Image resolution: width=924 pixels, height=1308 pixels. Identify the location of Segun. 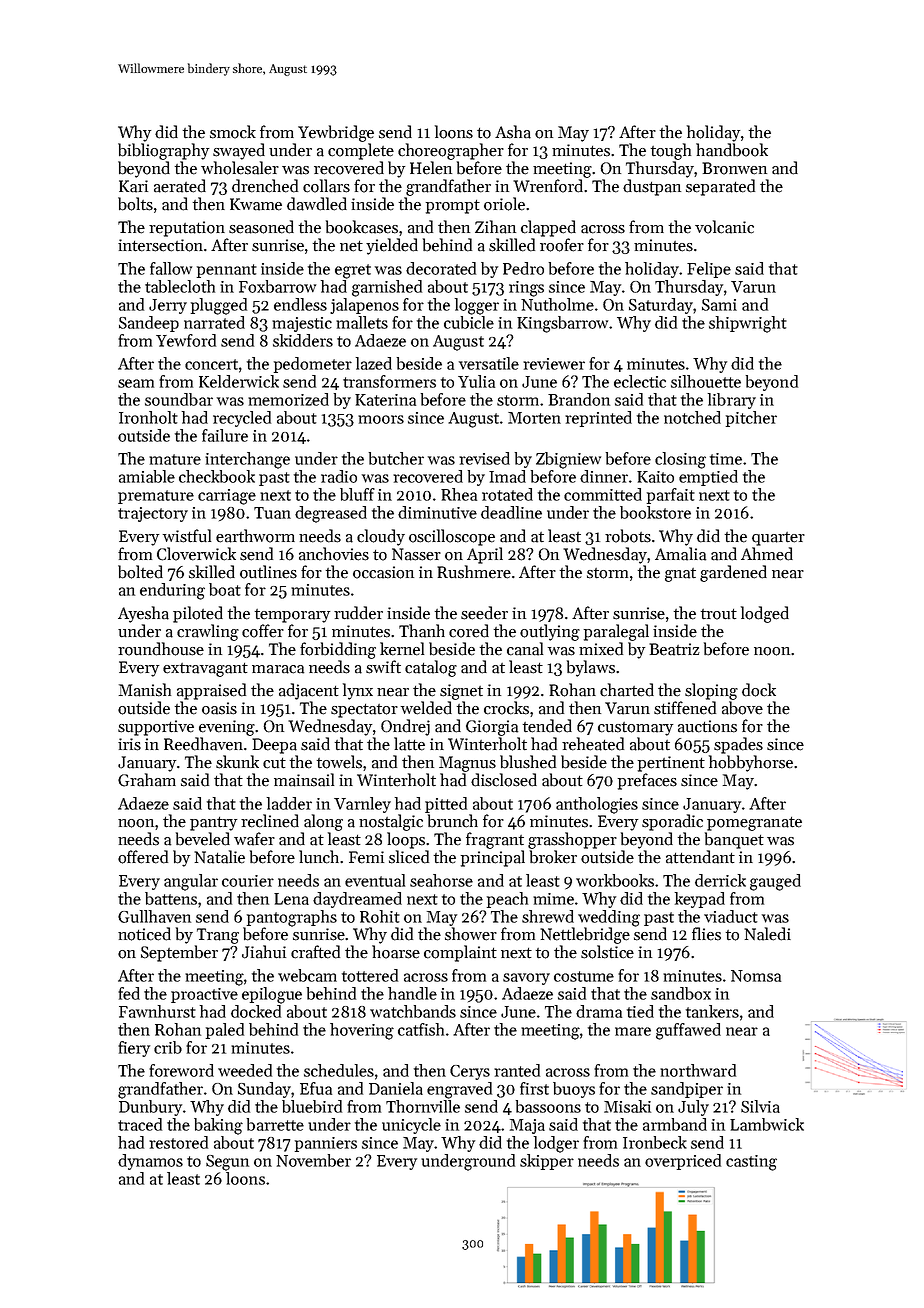
(227, 1163).
